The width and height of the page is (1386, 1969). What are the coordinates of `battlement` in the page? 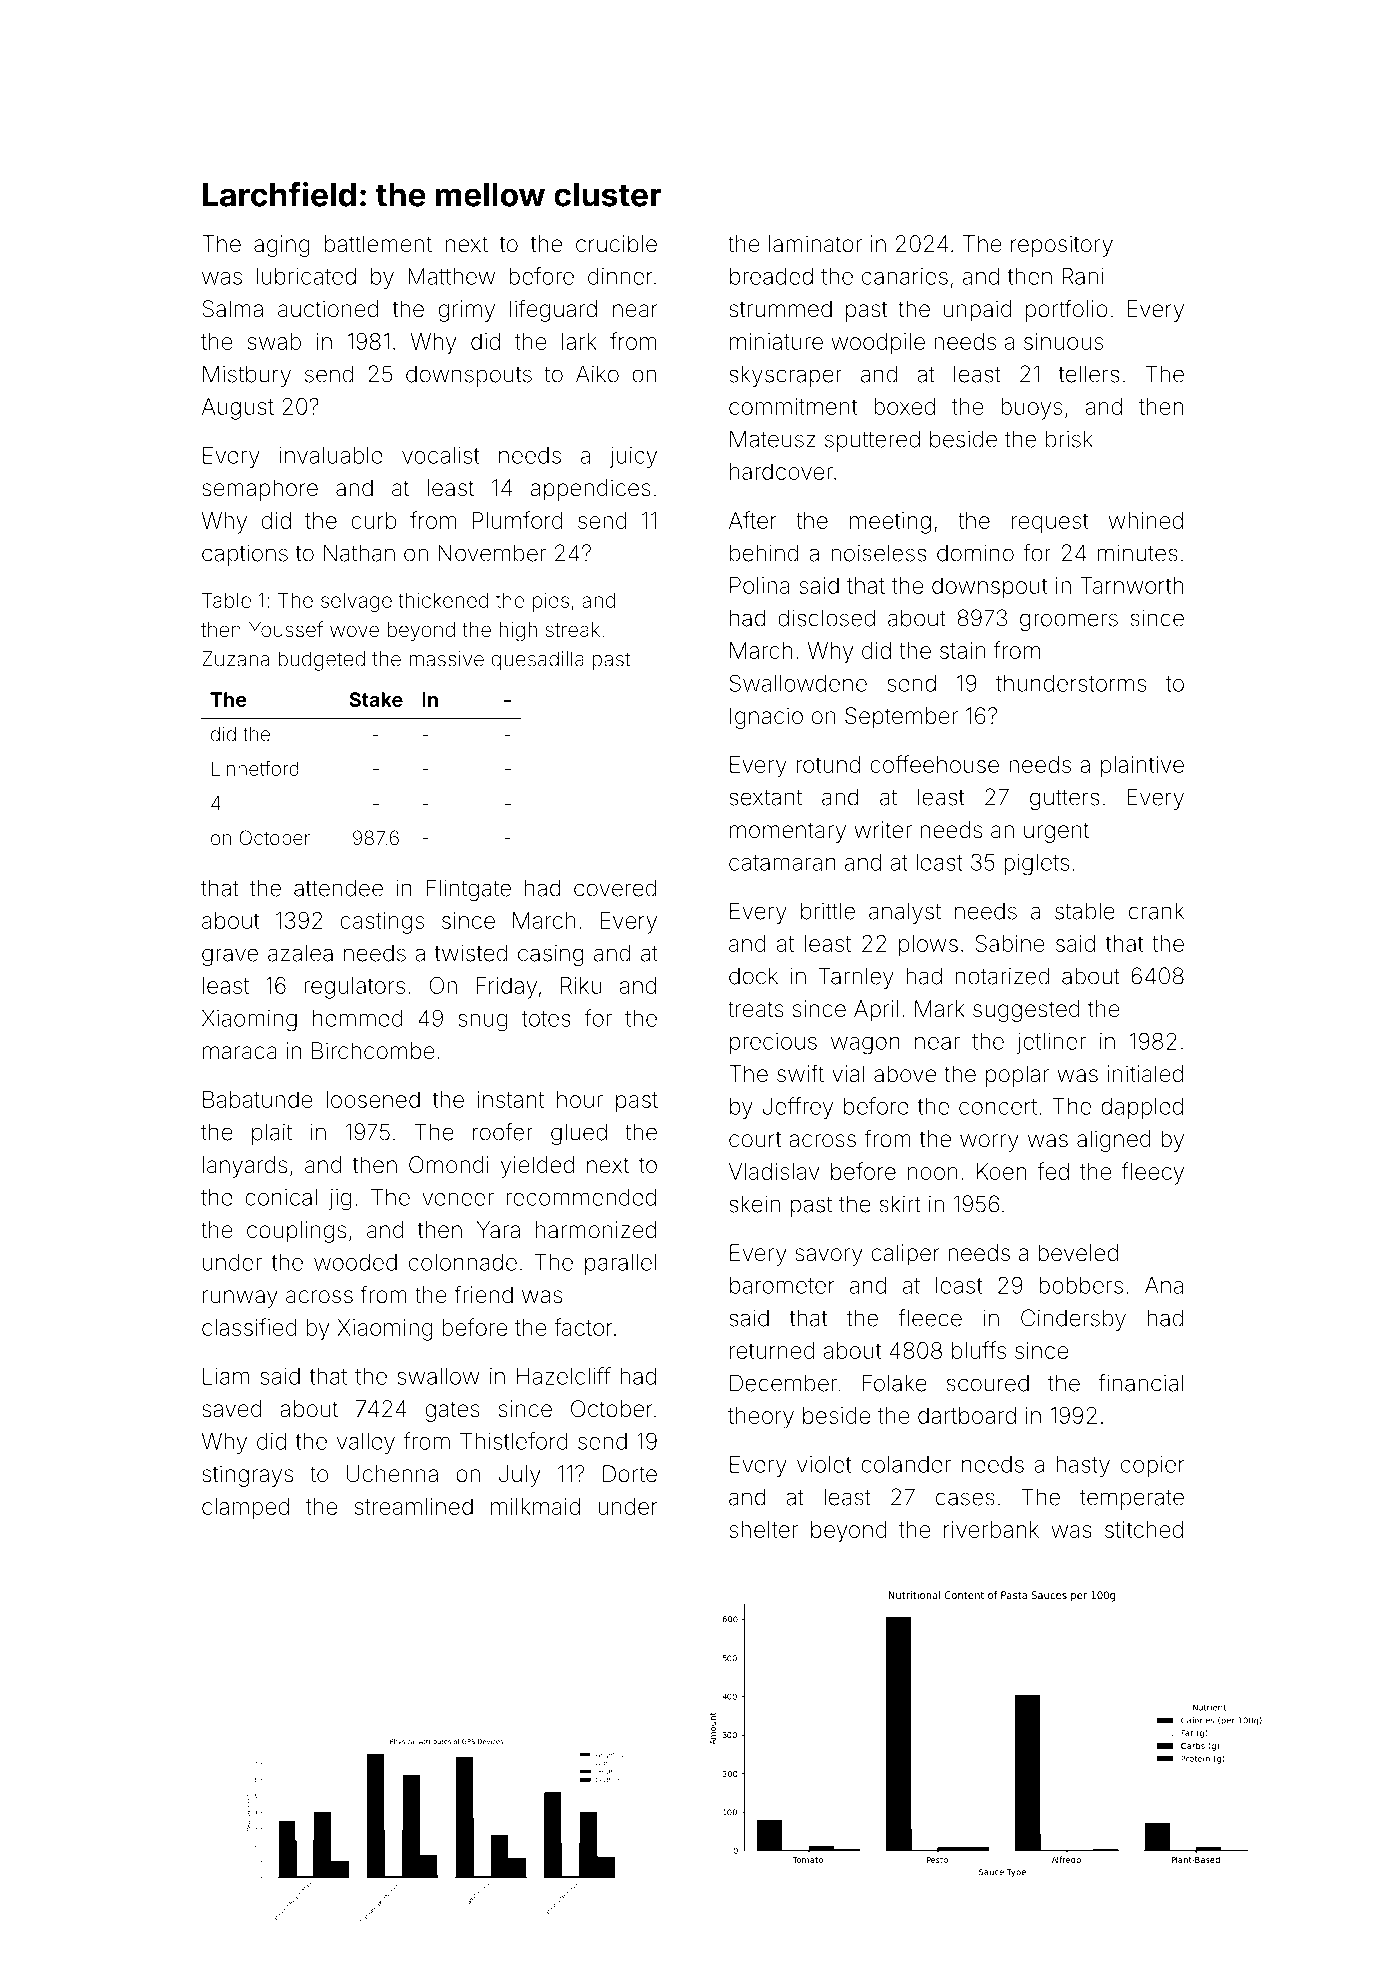 It's located at (378, 244).
